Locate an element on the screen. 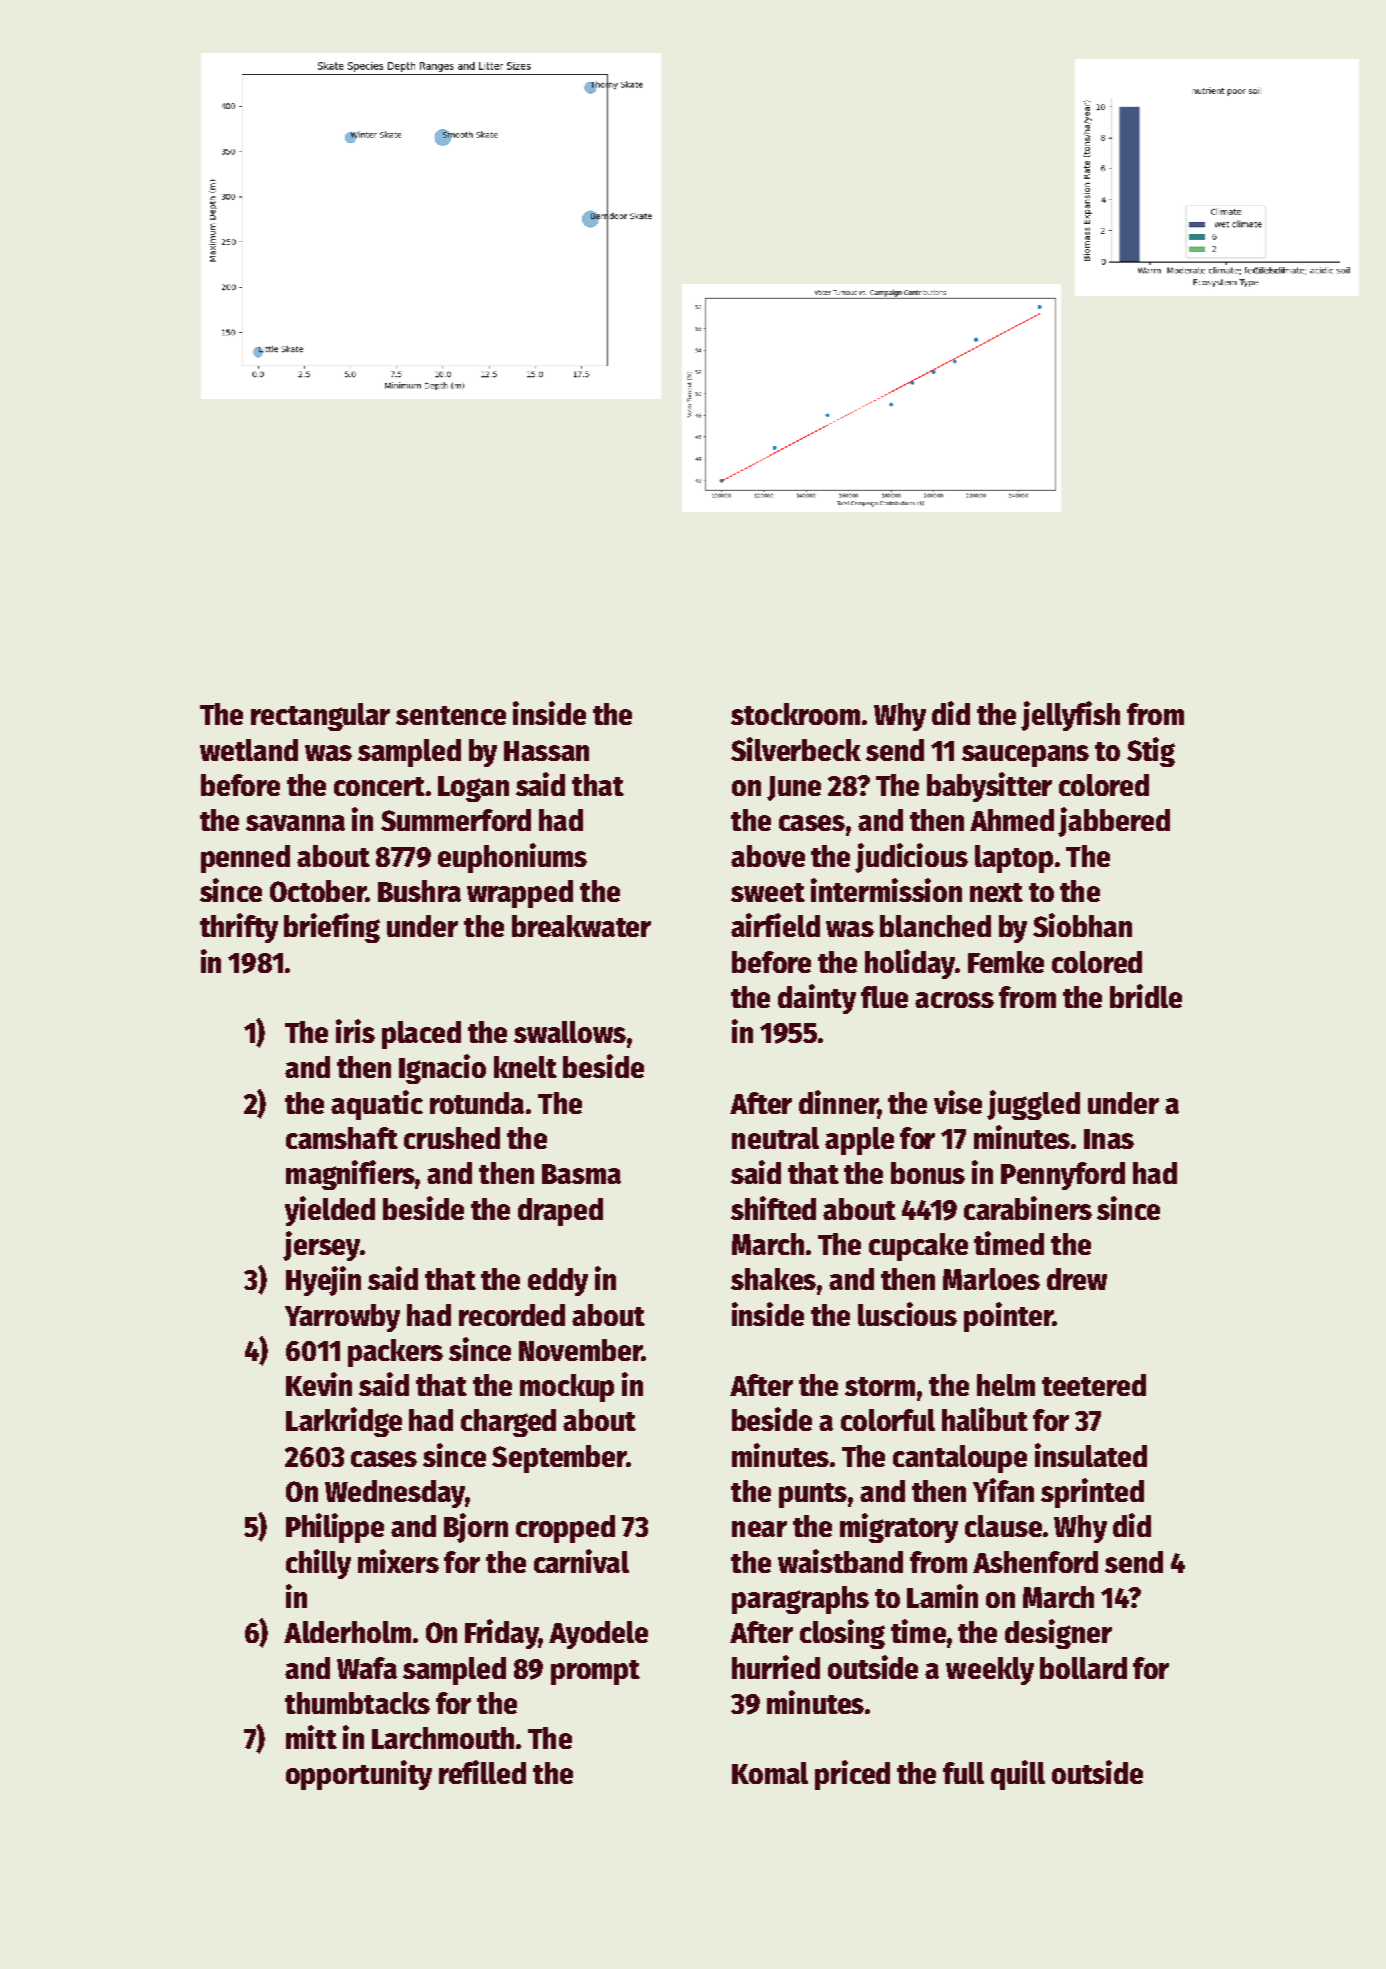 Image resolution: width=1386 pixels, height=1969 pixels. dinner is located at coordinates (838, 1103).
